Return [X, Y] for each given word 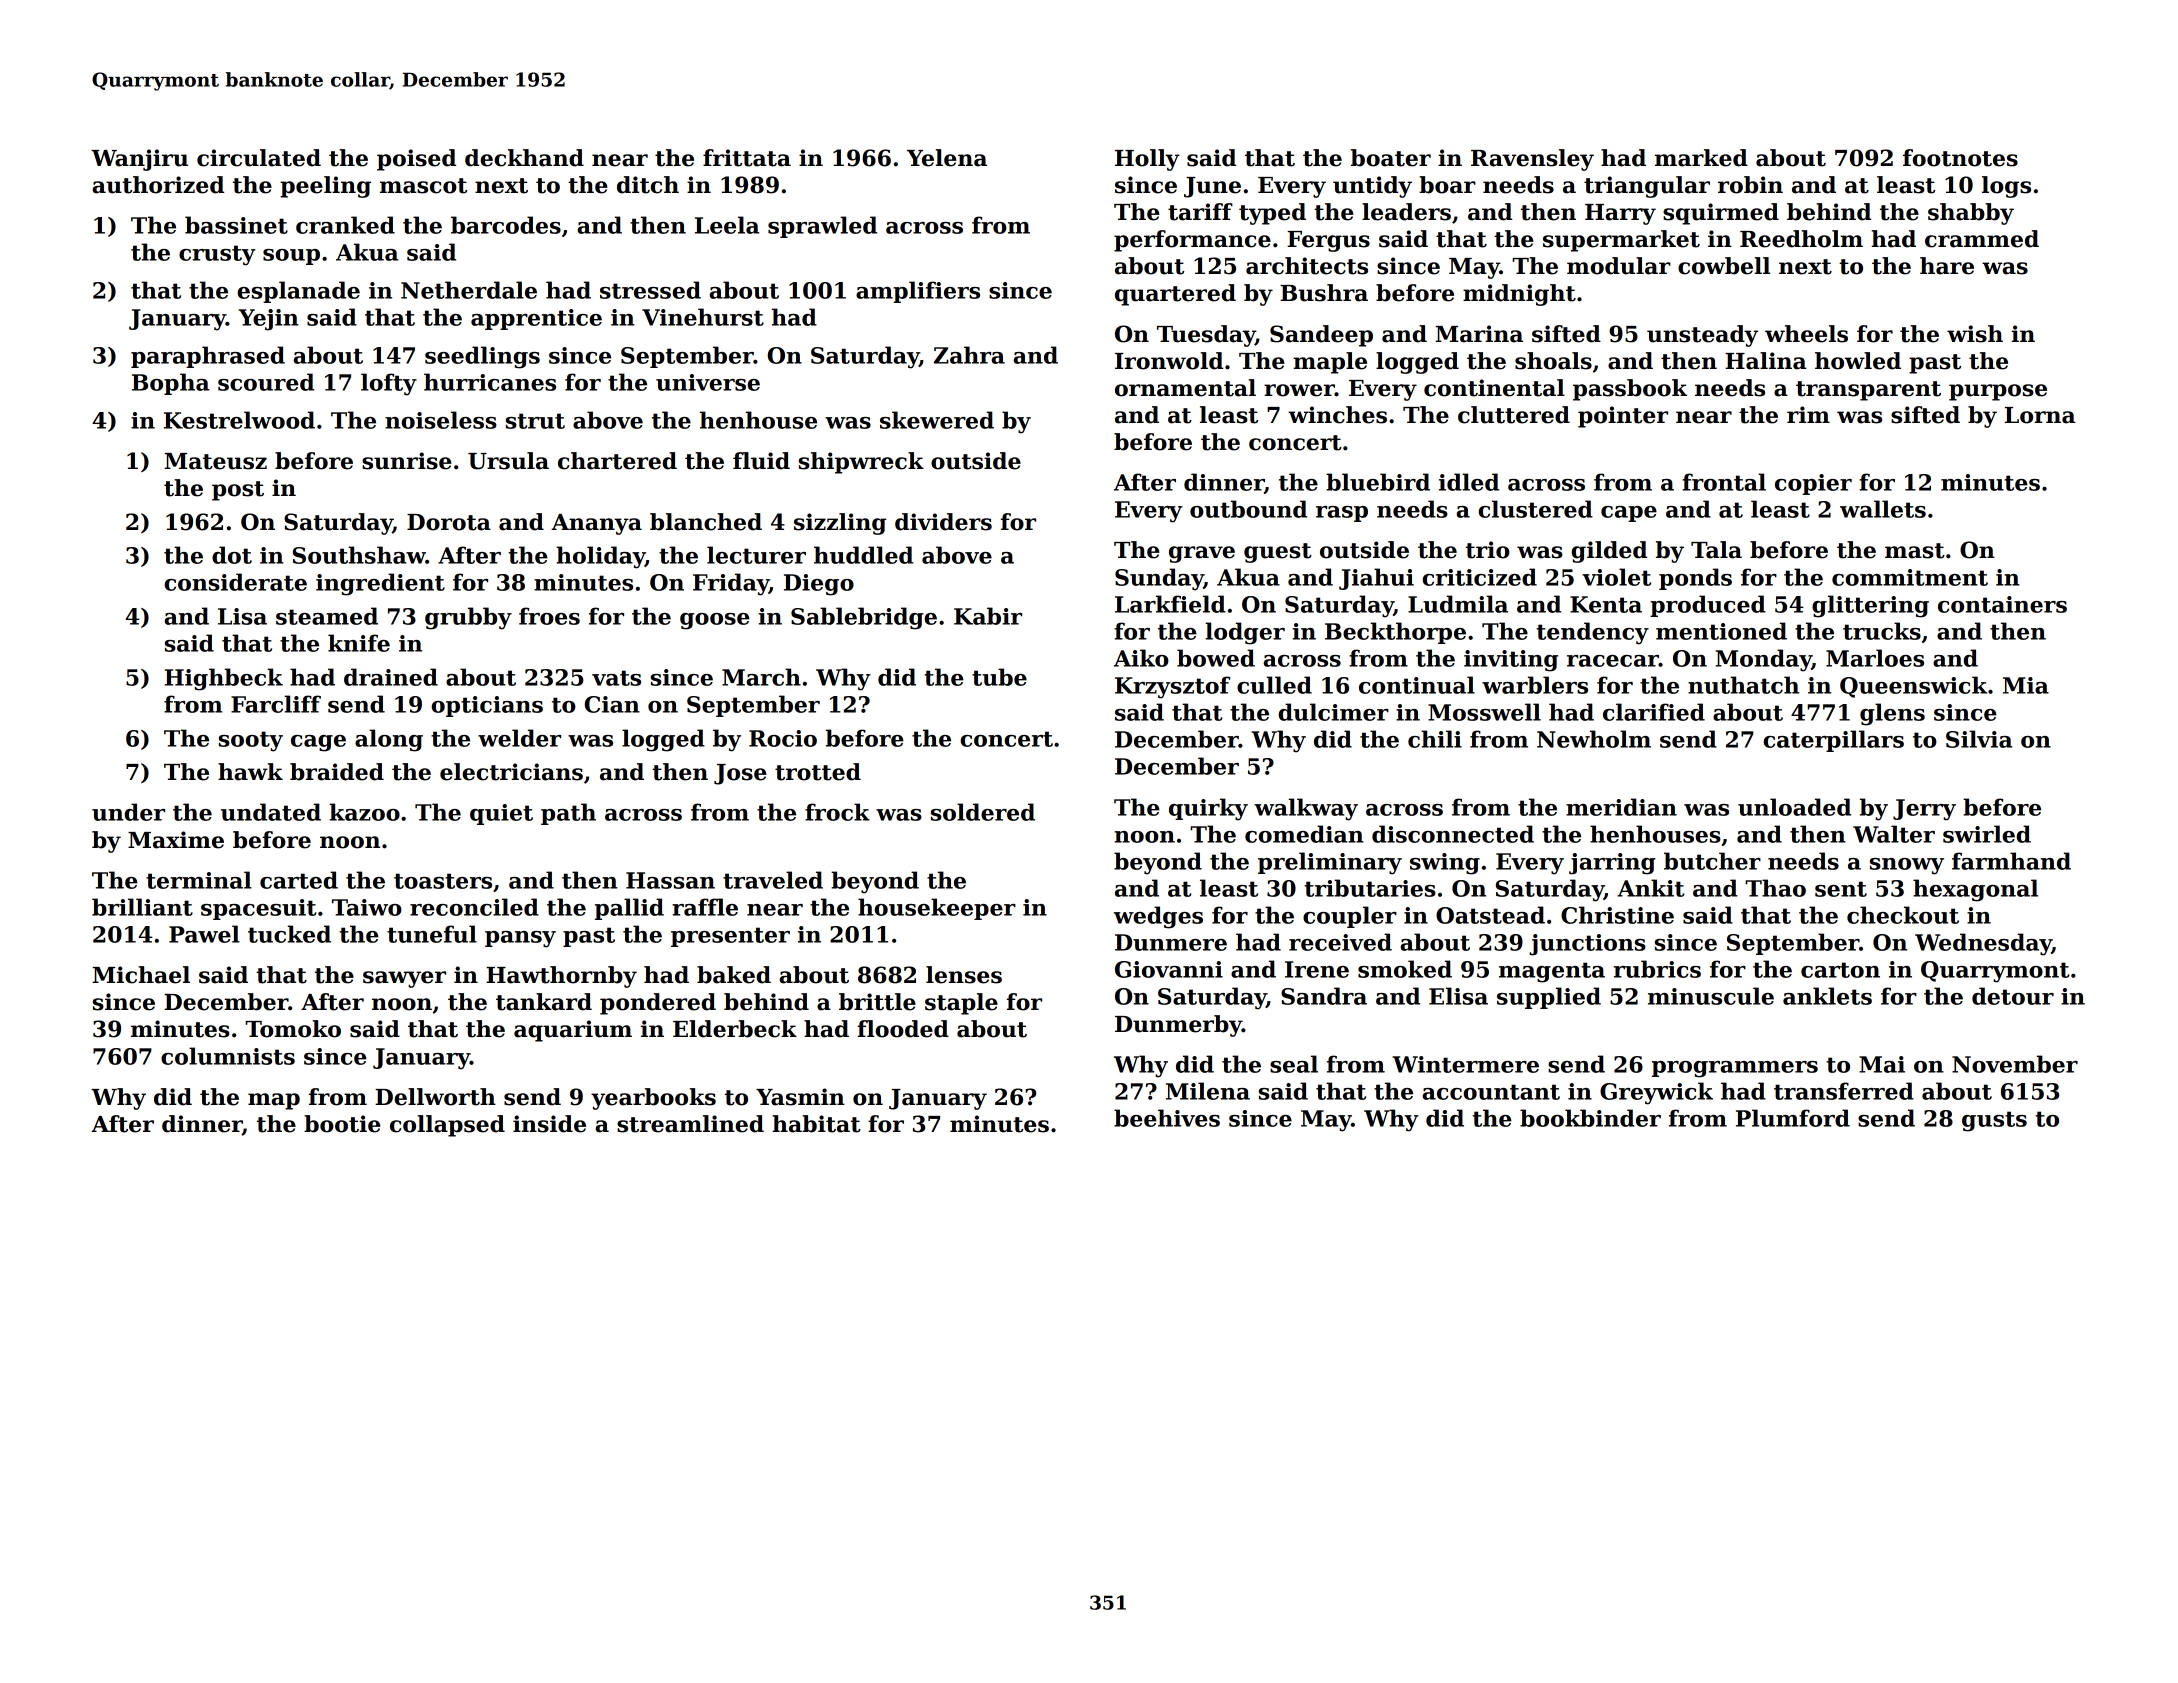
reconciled [474, 907]
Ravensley [1532, 160]
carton [1840, 970]
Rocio [783, 738]
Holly [1147, 160]
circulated [259, 158]
